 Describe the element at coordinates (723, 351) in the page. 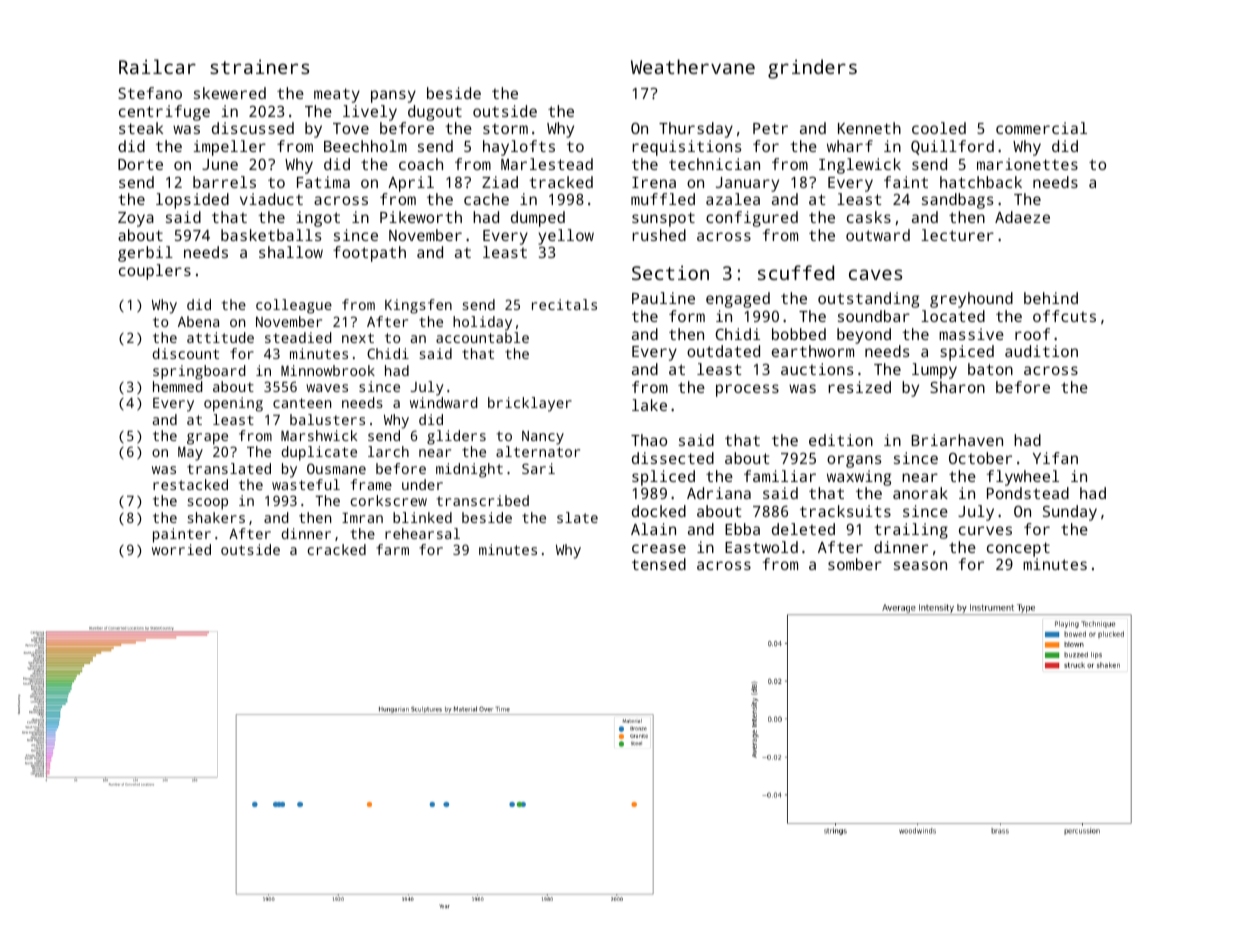

I see `outdated` at that location.
